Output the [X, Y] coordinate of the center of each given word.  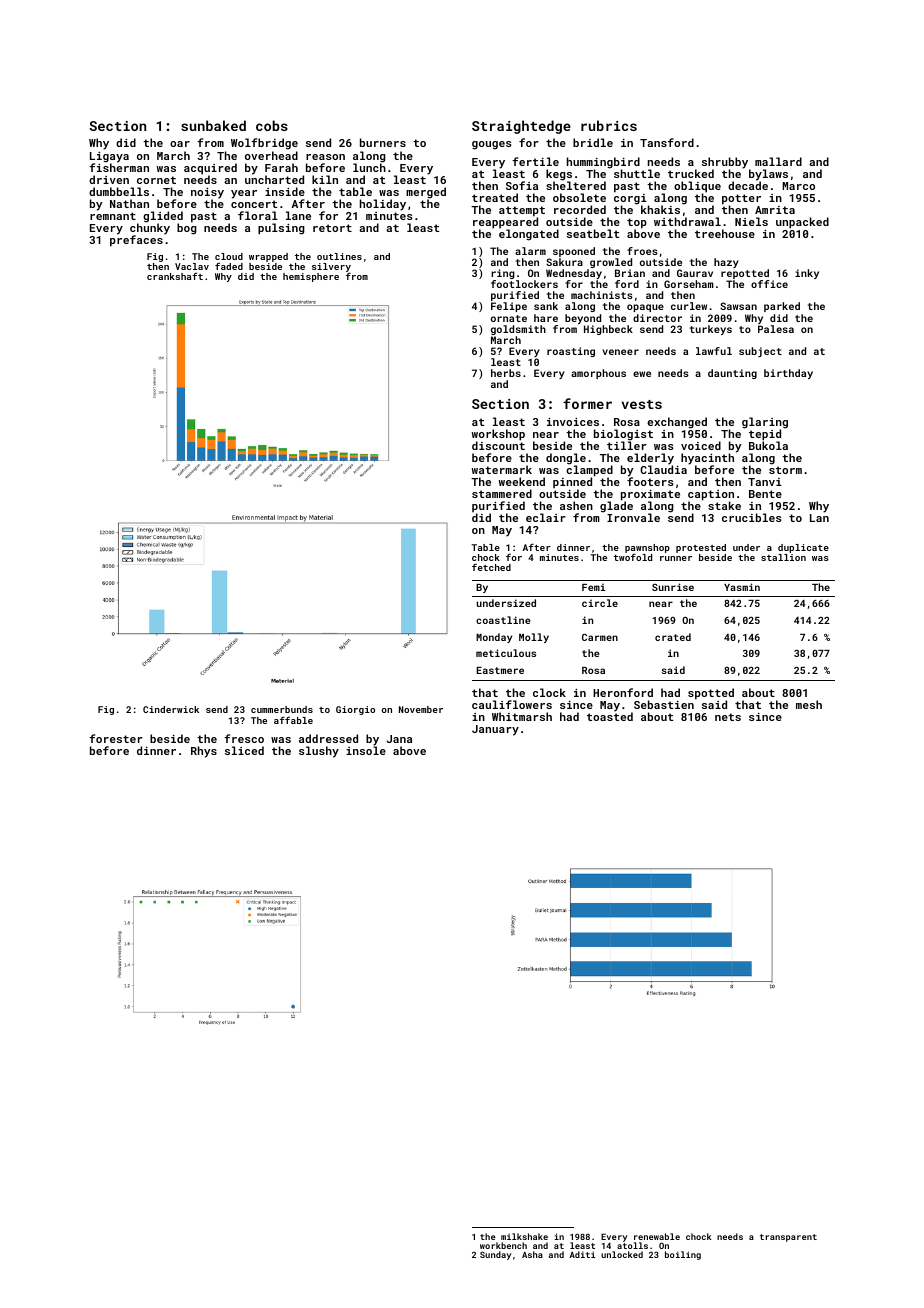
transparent [788, 1238]
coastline [503, 620]
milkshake [524, 1236]
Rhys [204, 752]
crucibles [752, 517]
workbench [503, 1245]
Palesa [776, 329]
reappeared [505, 223]
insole [366, 751]
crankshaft [175, 276]
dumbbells [119, 191]
